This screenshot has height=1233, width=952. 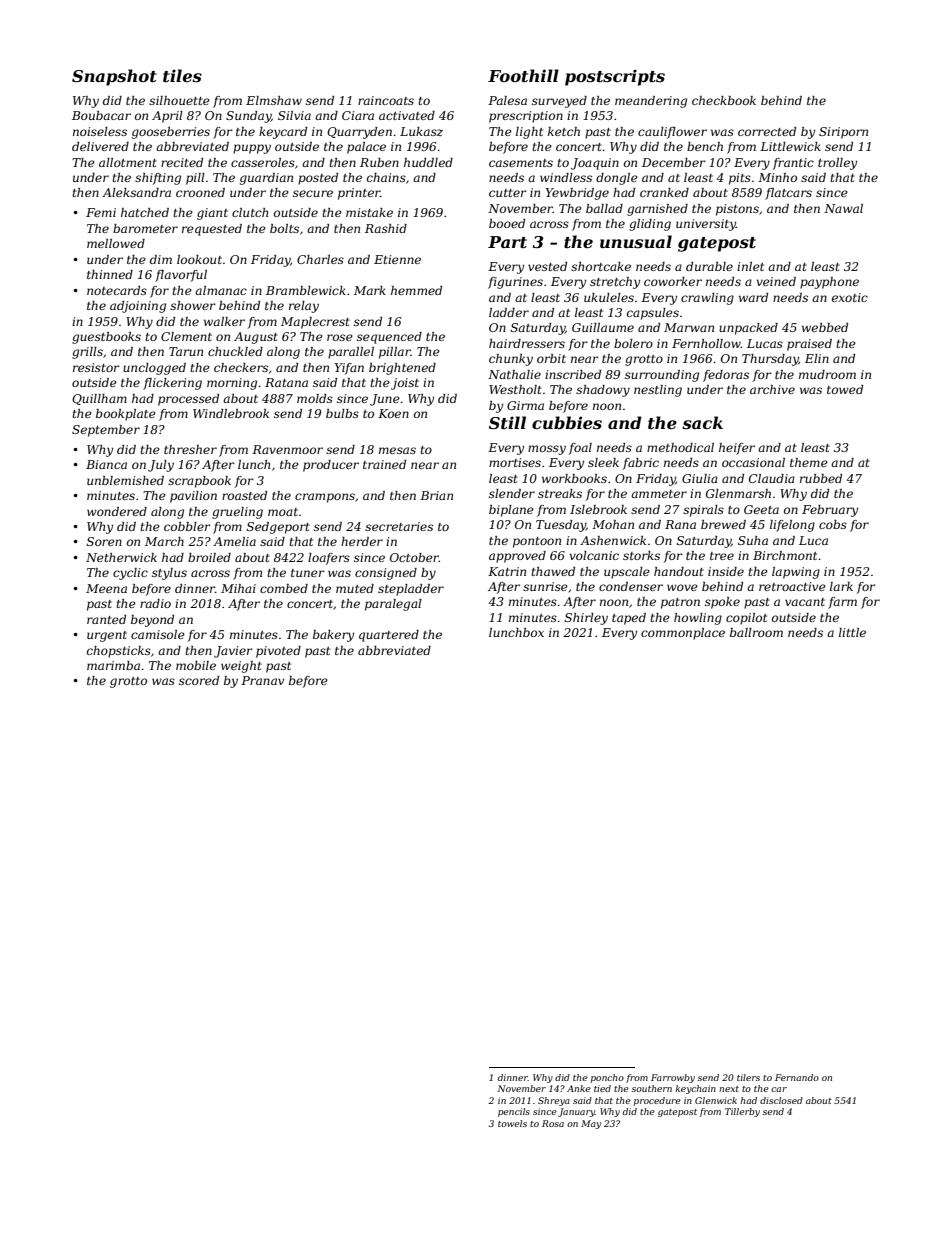 What do you see at coordinates (586, 619) in the screenshot?
I see `Shirley` at bounding box center [586, 619].
